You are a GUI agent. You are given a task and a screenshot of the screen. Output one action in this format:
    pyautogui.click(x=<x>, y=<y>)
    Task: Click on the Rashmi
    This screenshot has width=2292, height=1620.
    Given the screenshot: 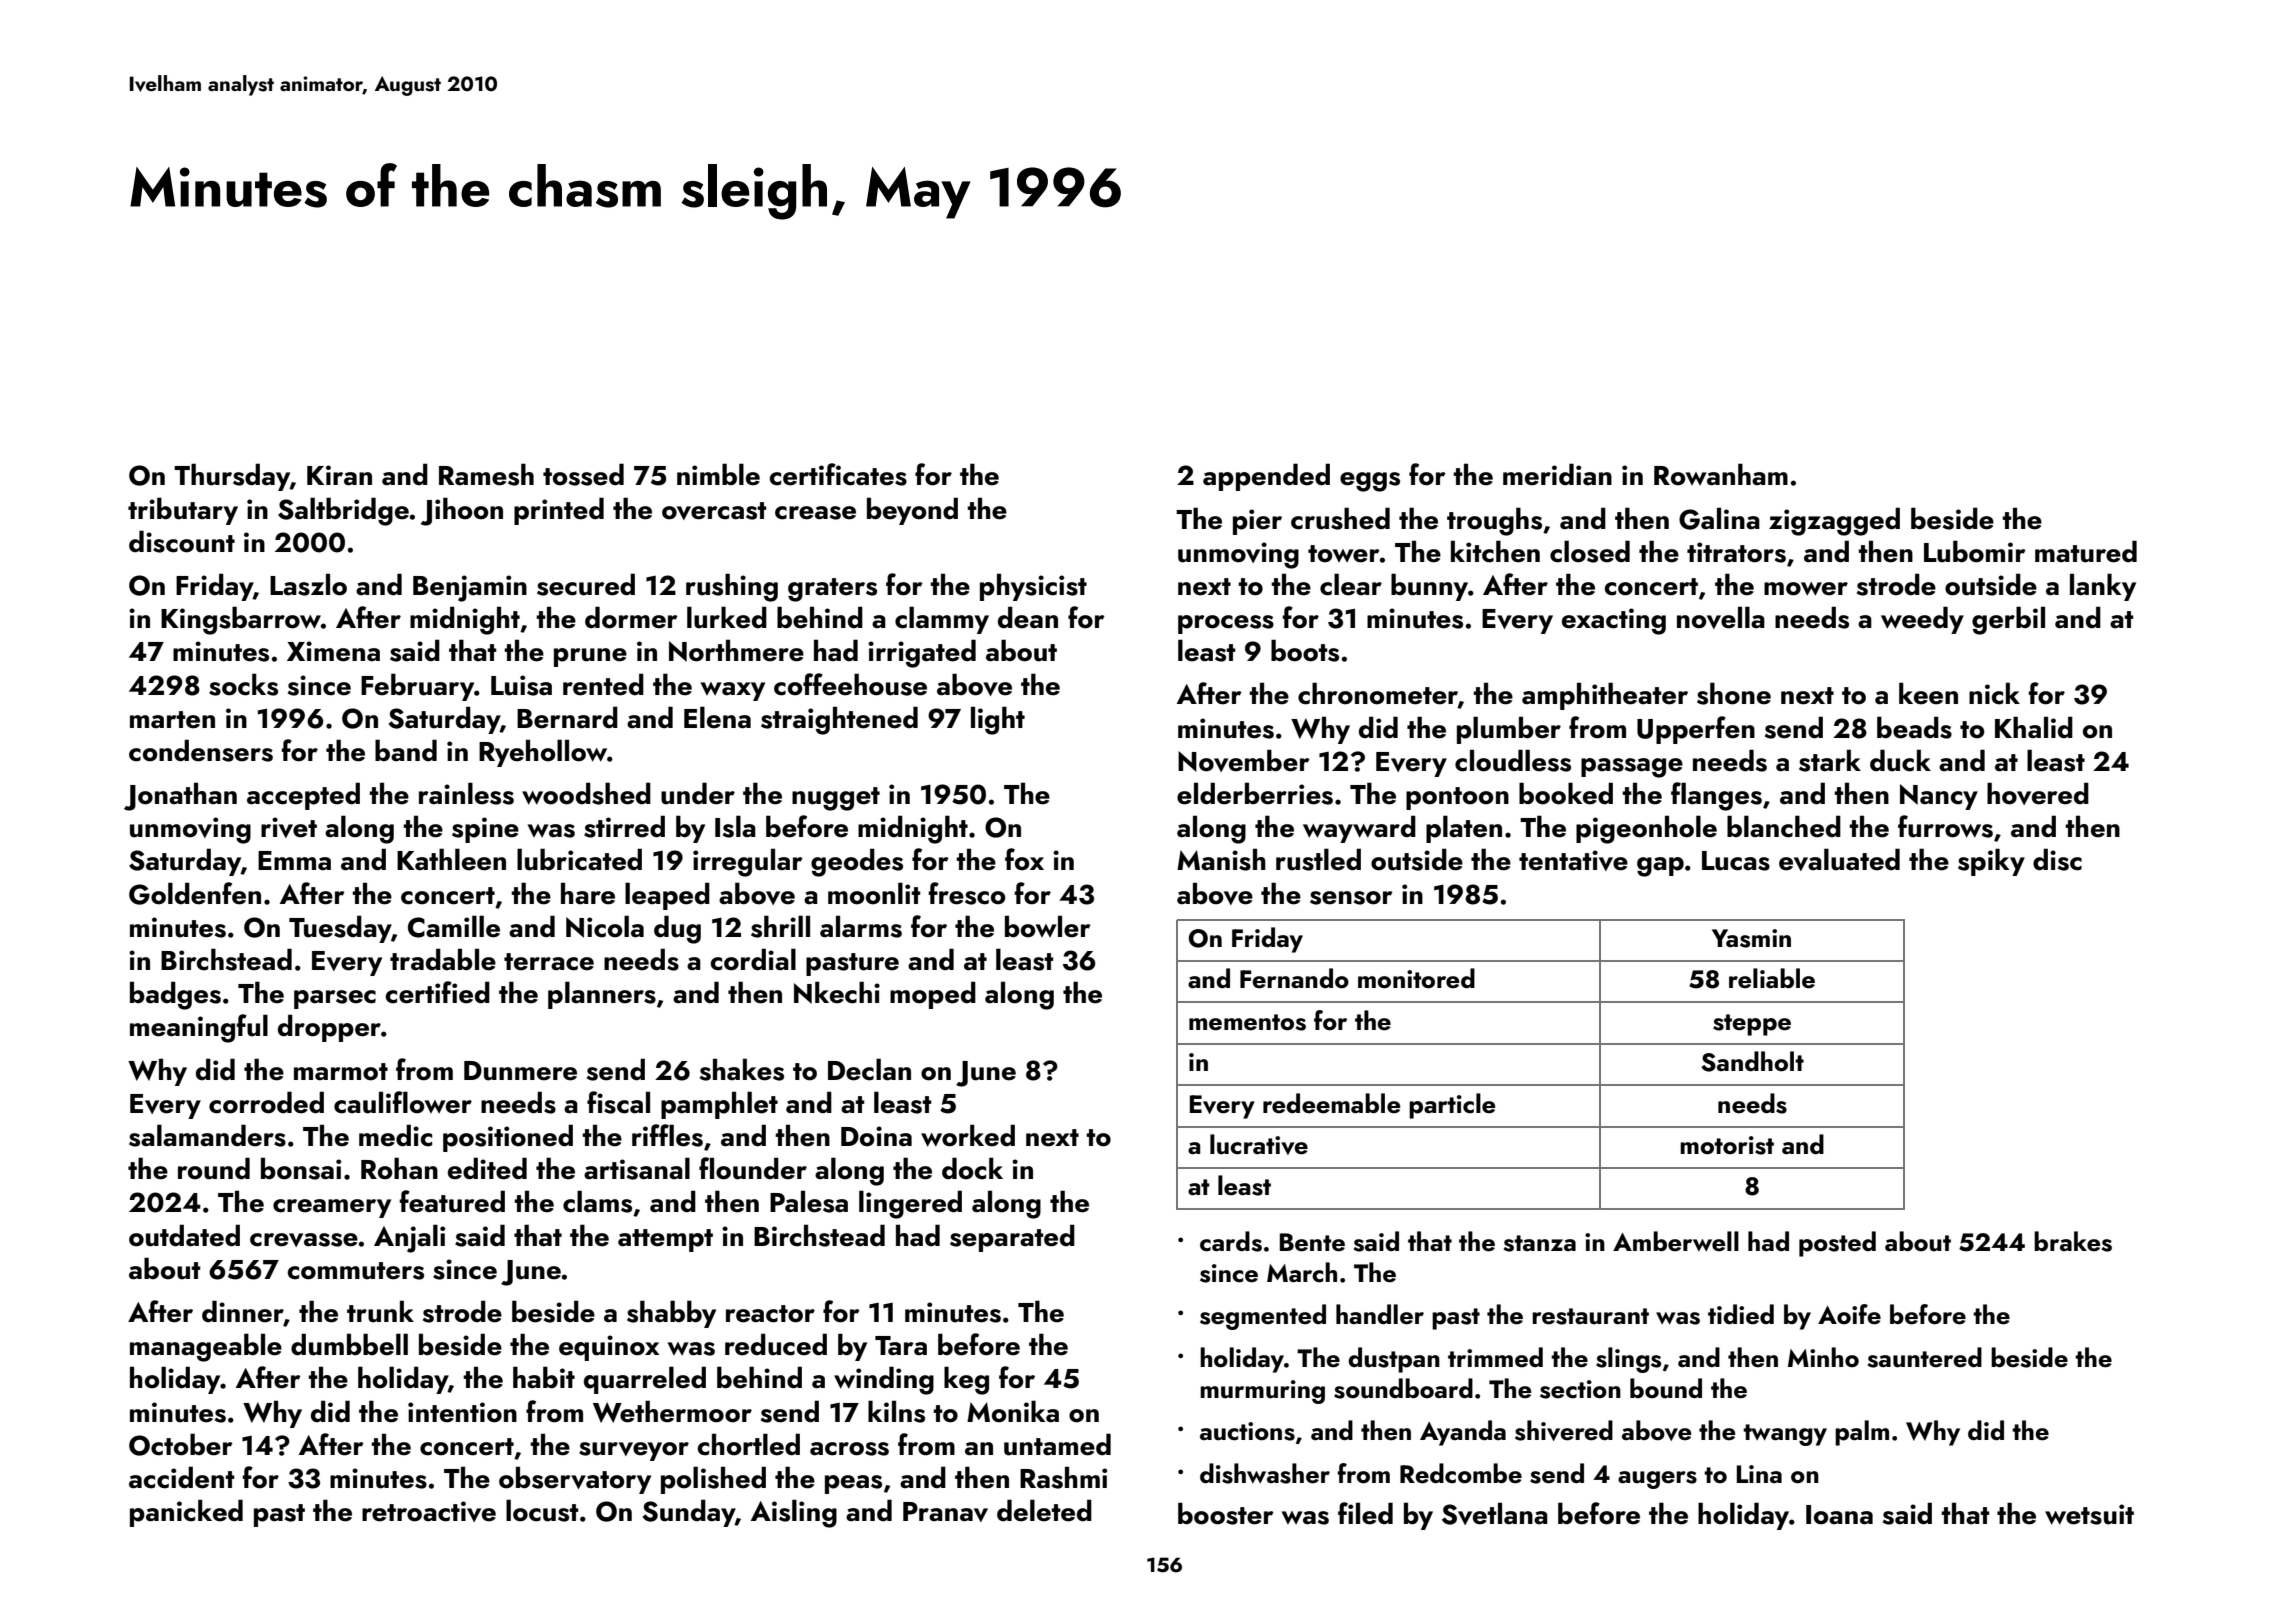 What is the action you would take?
    pyautogui.click(x=1063, y=1477)
